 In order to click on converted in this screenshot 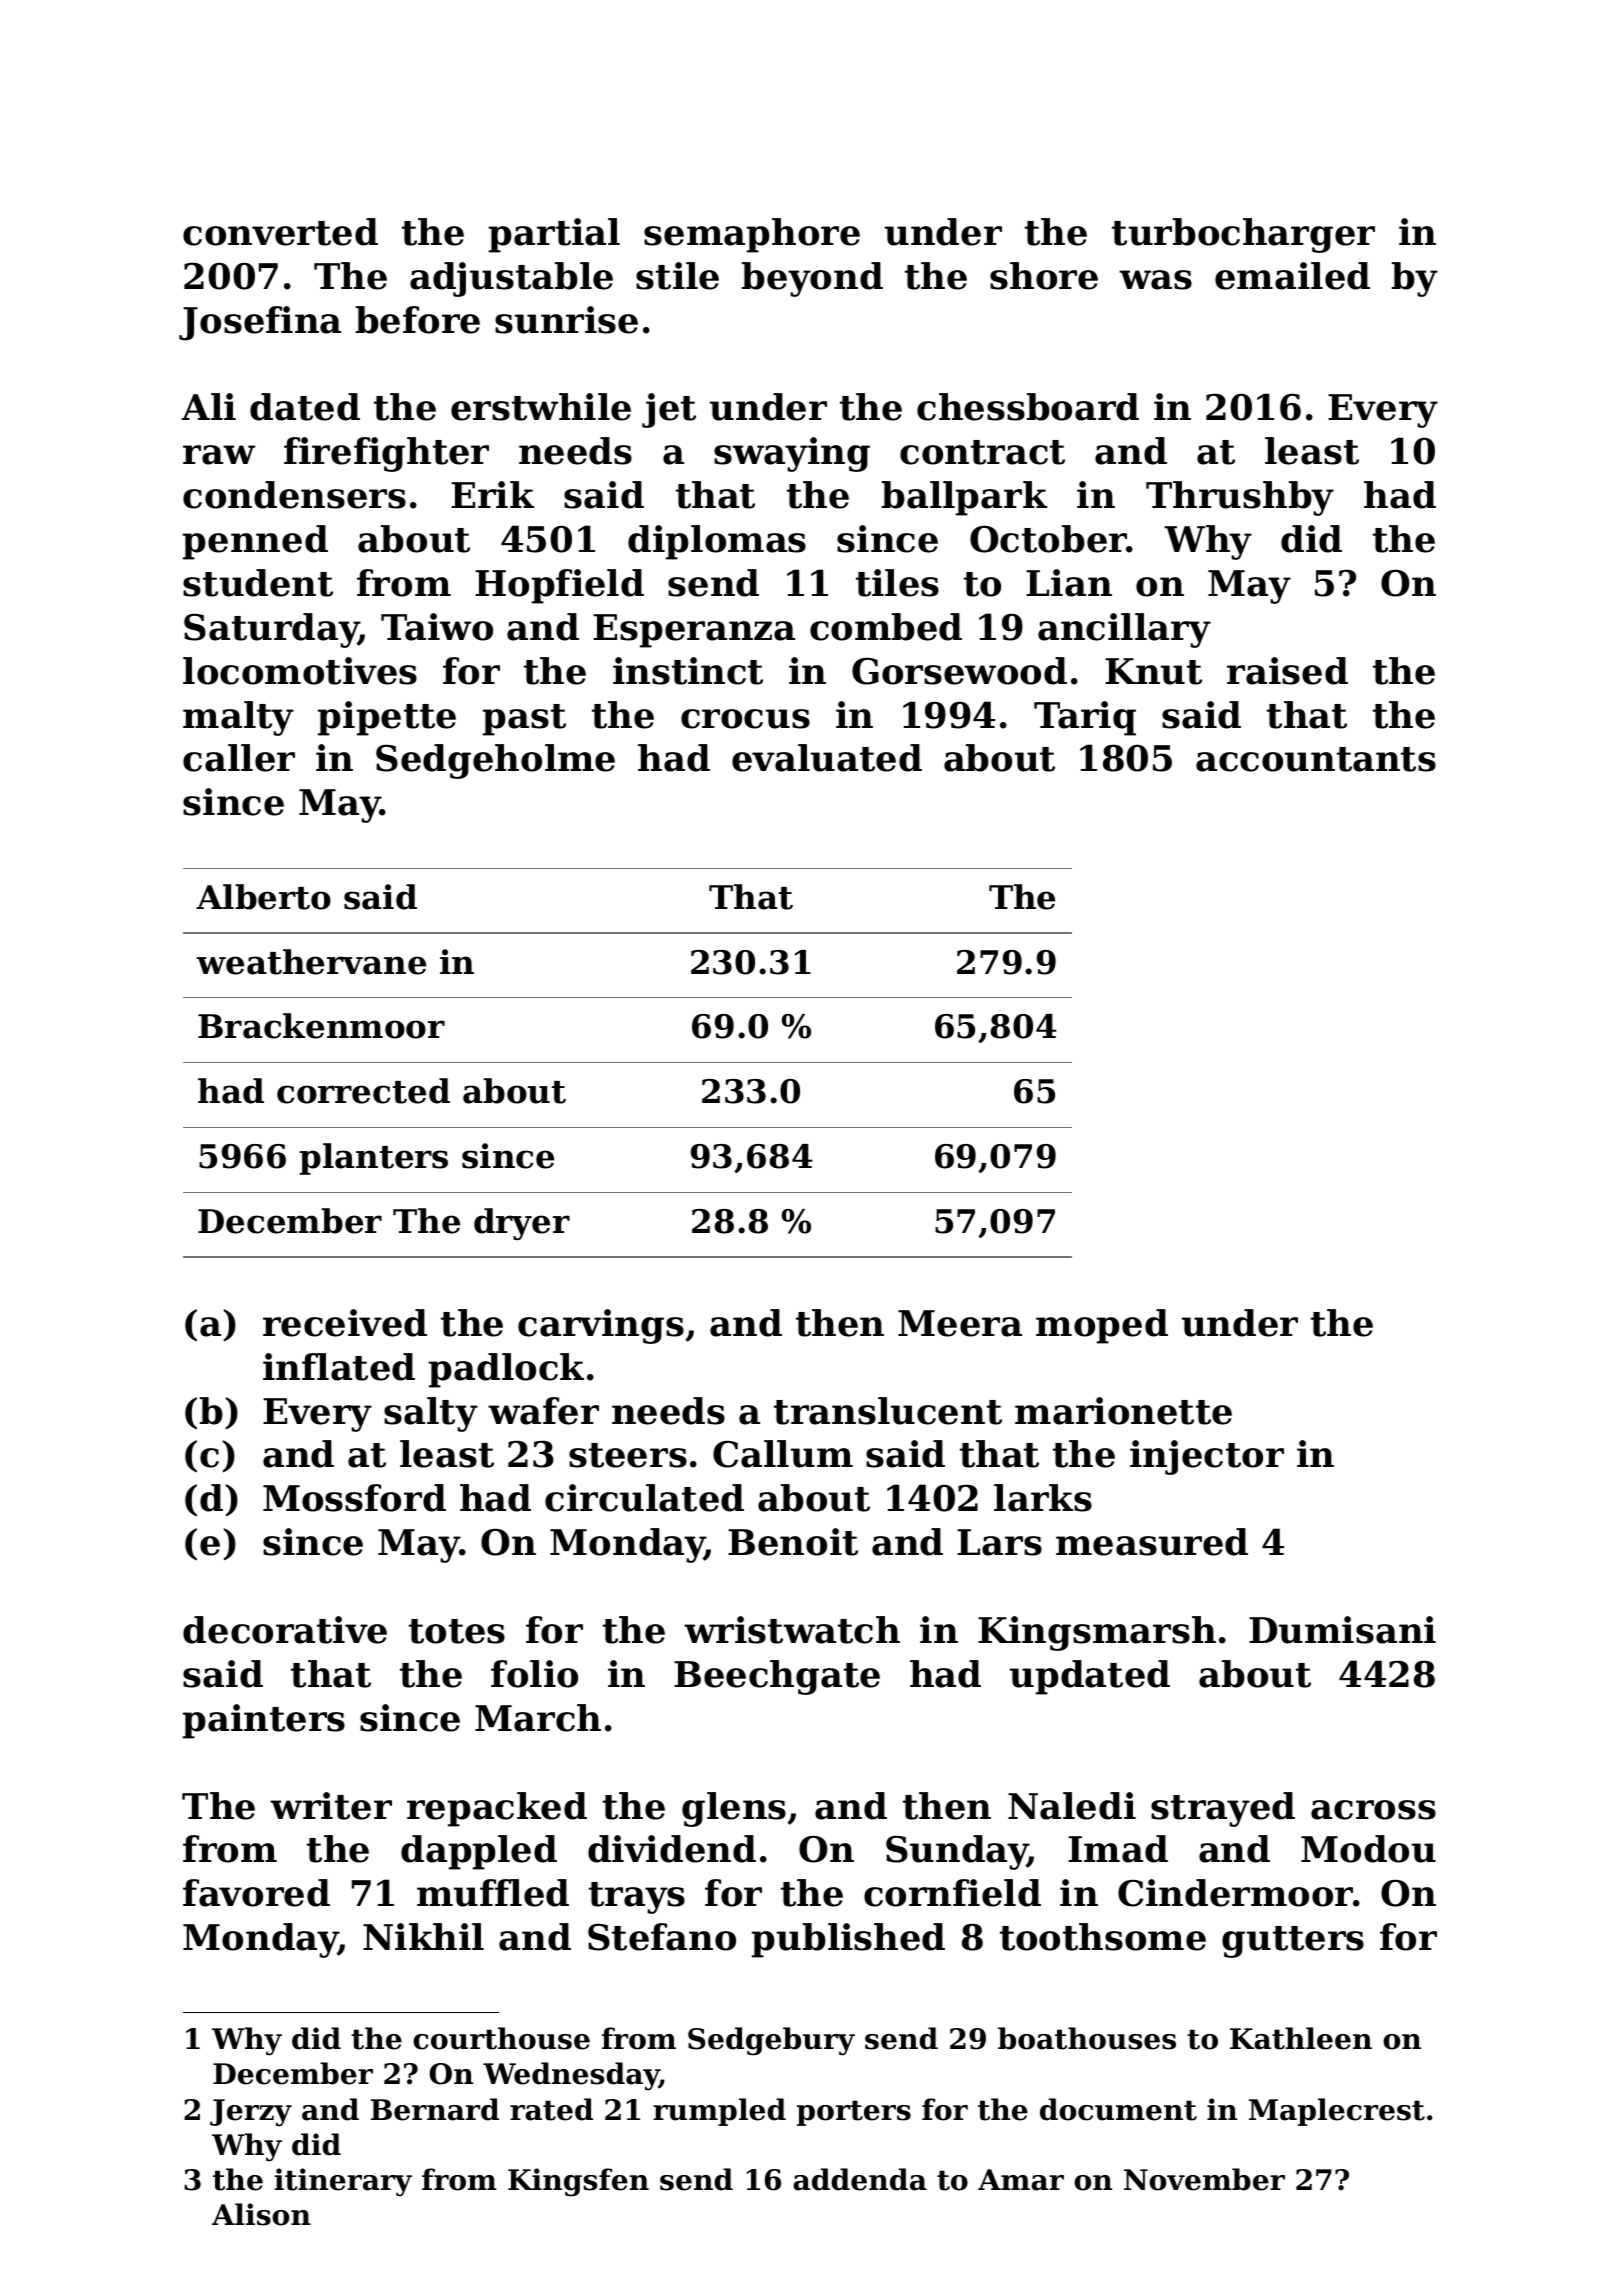, I will do `click(280, 232)`.
